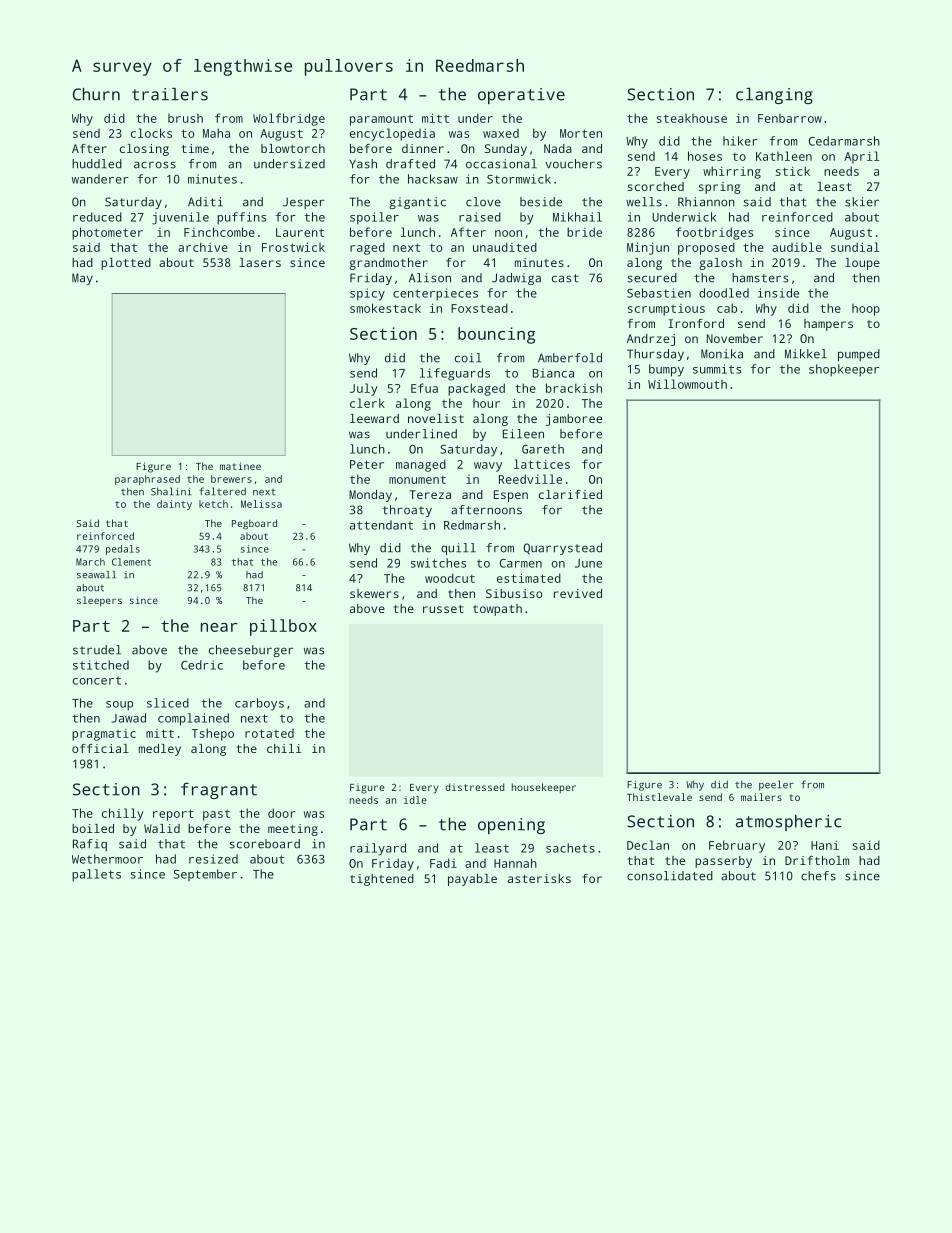  I want to click on Wolfbridge, so click(289, 119).
